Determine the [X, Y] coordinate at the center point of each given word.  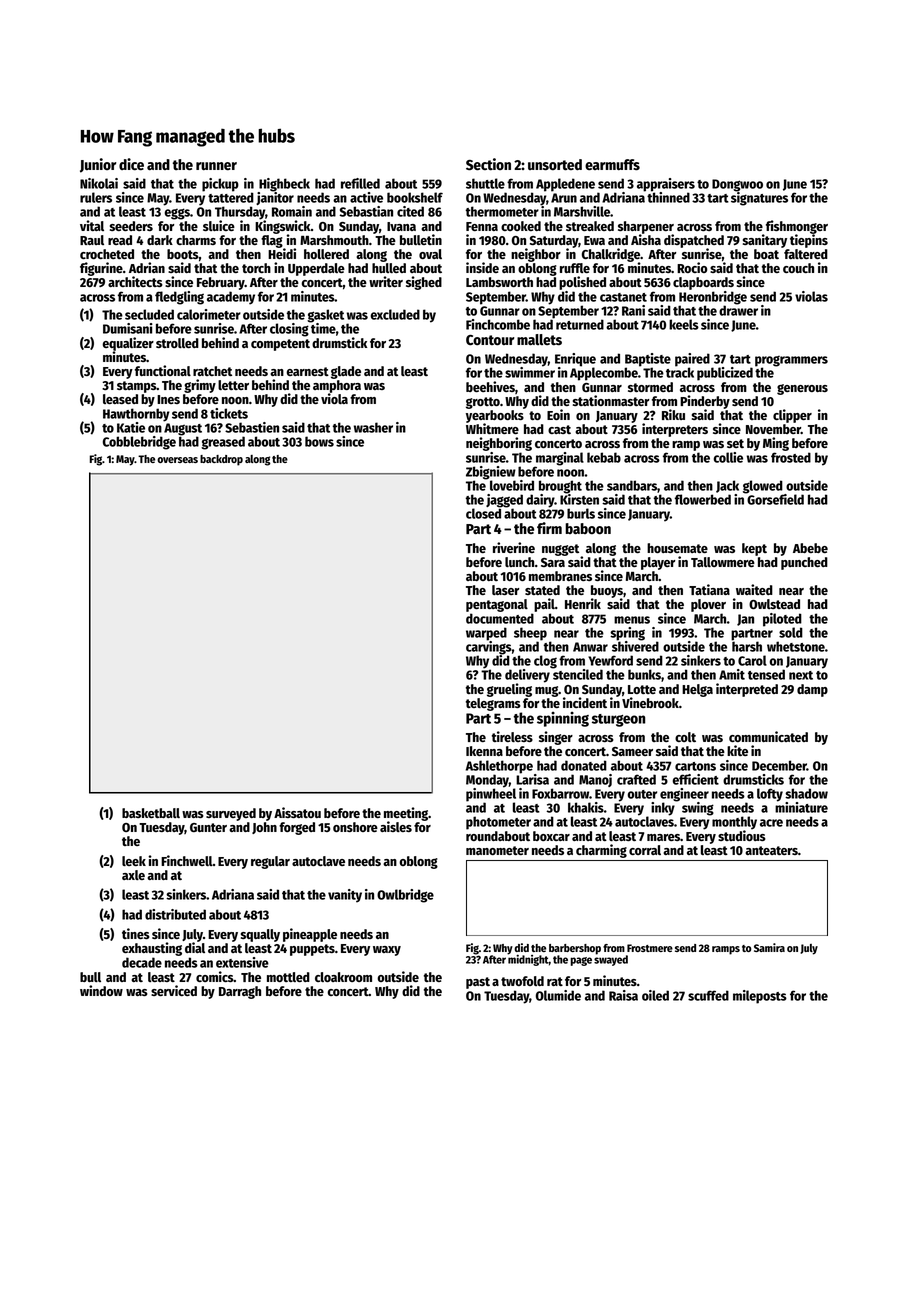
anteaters [771, 850]
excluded [395, 314]
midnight [528, 960]
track [680, 372]
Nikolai [99, 183]
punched [804, 563]
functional [163, 370]
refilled [360, 183]
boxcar [551, 836]
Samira [769, 947]
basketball [151, 813]
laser [505, 590]
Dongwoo [737, 185]
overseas [177, 460]
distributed [175, 914]
